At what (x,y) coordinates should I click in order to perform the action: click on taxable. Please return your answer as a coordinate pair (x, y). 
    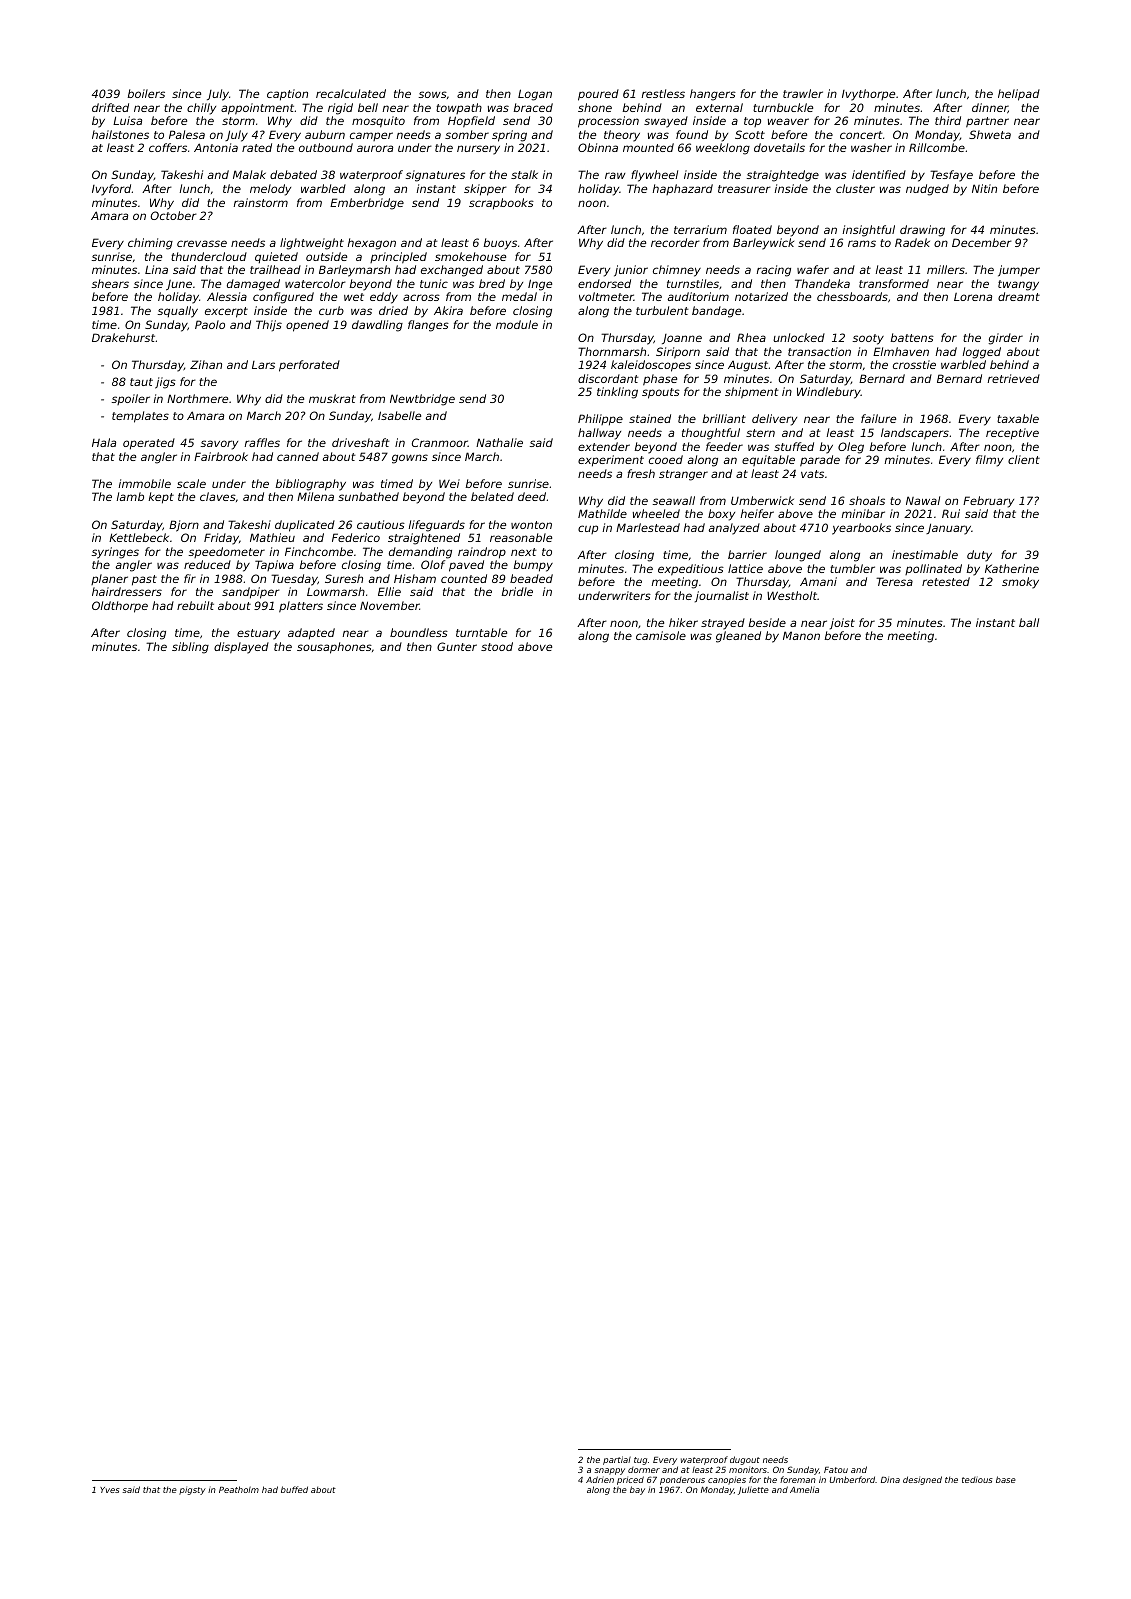
    Looking at the image, I should click on (1018, 418).
